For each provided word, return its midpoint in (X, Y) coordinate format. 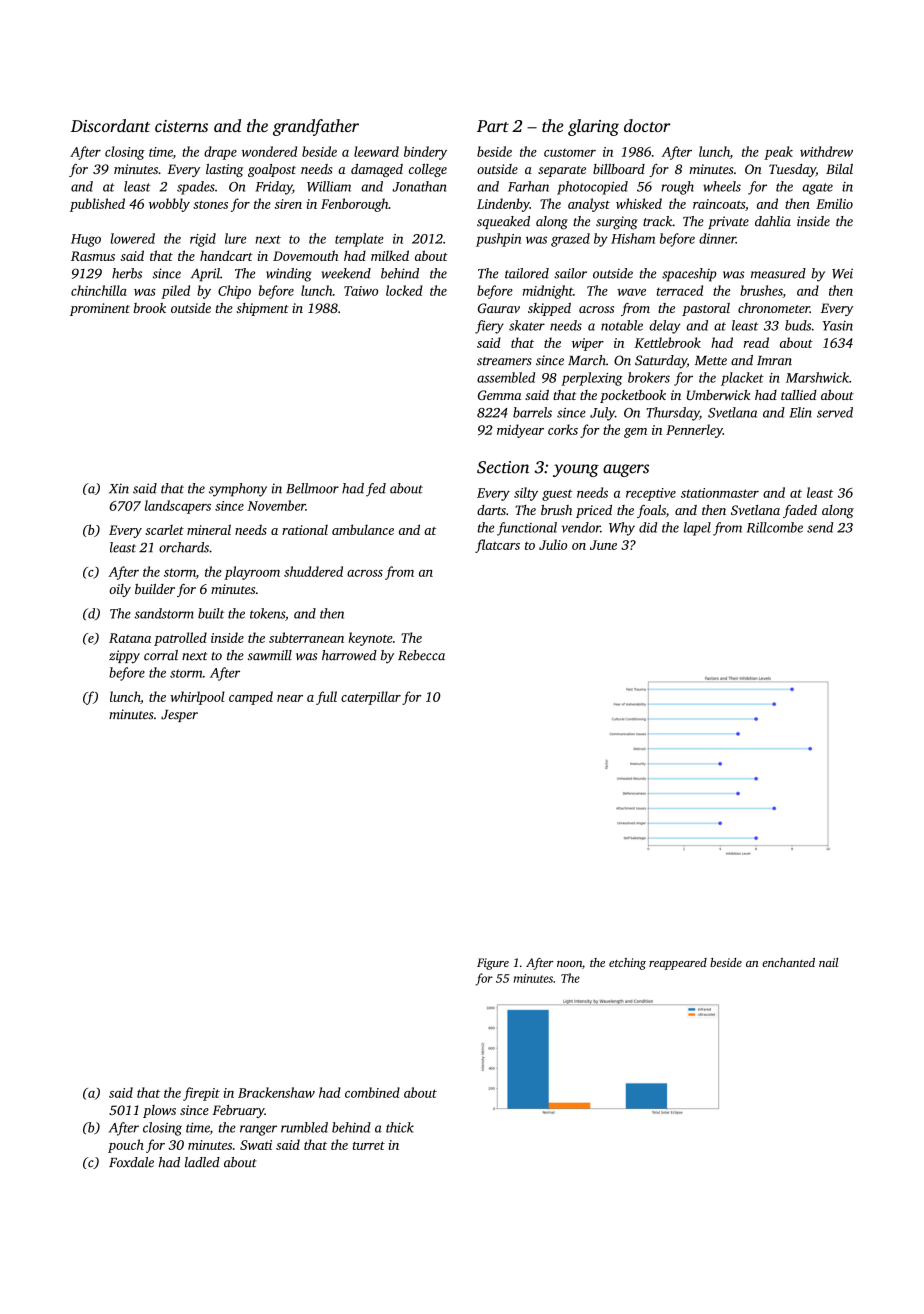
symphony (238, 490)
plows (159, 1111)
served (835, 412)
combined (372, 1092)
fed (376, 490)
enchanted (788, 962)
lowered (132, 238)
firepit (201, 1094)
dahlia (773, 221)
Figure (493, 964)
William (329, 186)
